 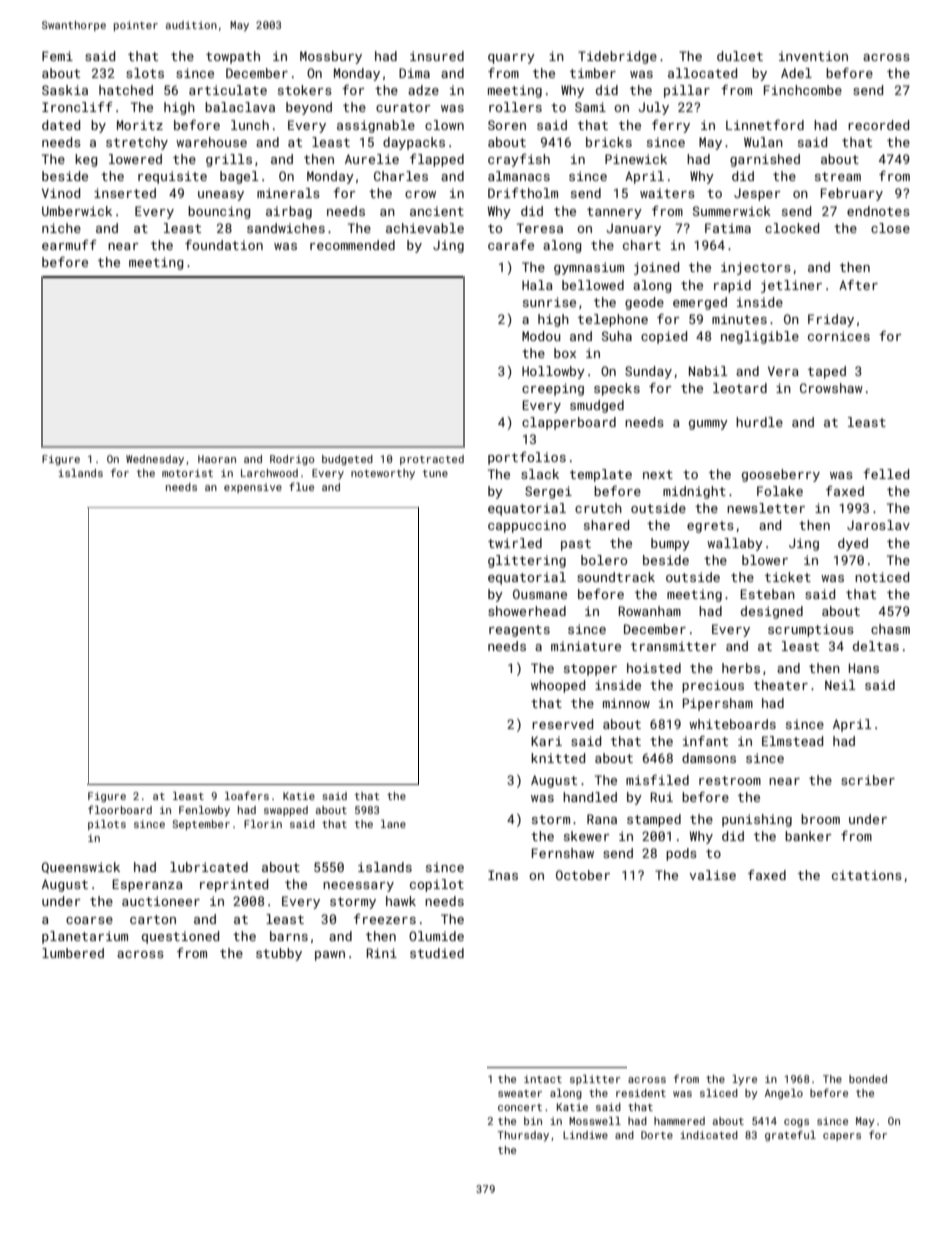 What do you see at coordinates (107, 825) in the page?
I see `pilots` at bounding box center [107, 825].
